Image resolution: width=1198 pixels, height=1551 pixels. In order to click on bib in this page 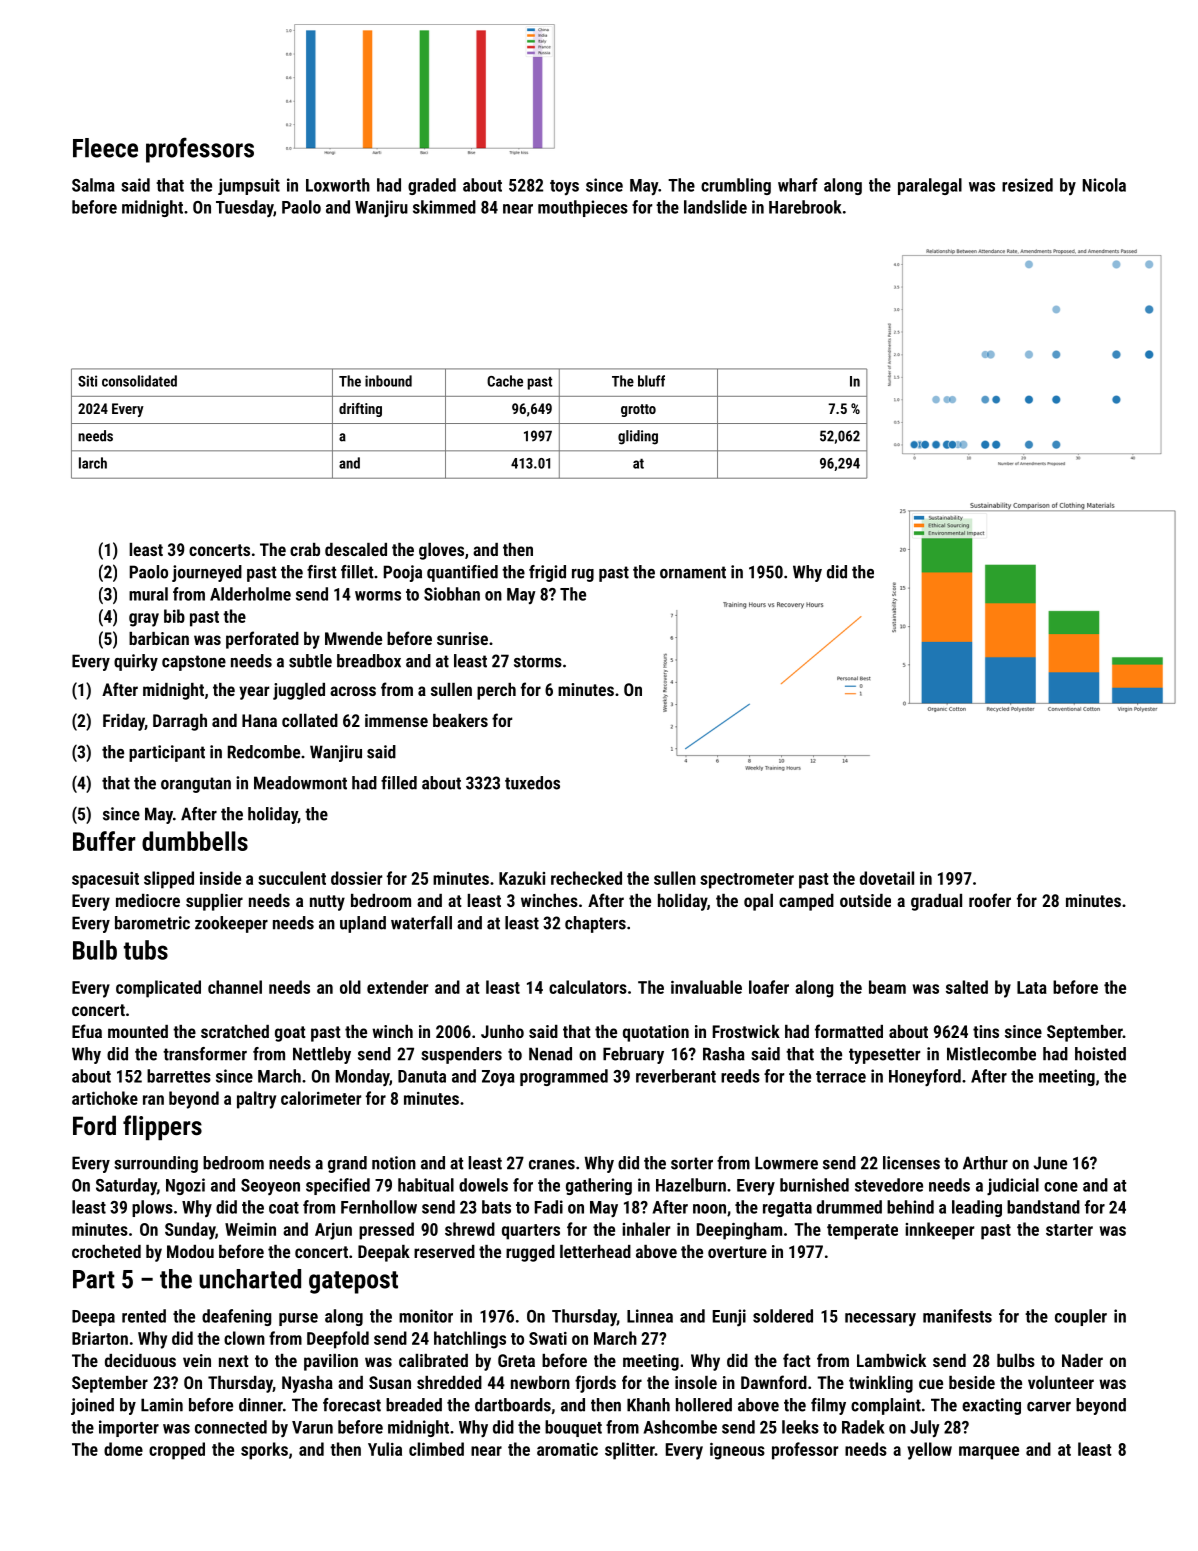, I will do `click(174, 616)`.
